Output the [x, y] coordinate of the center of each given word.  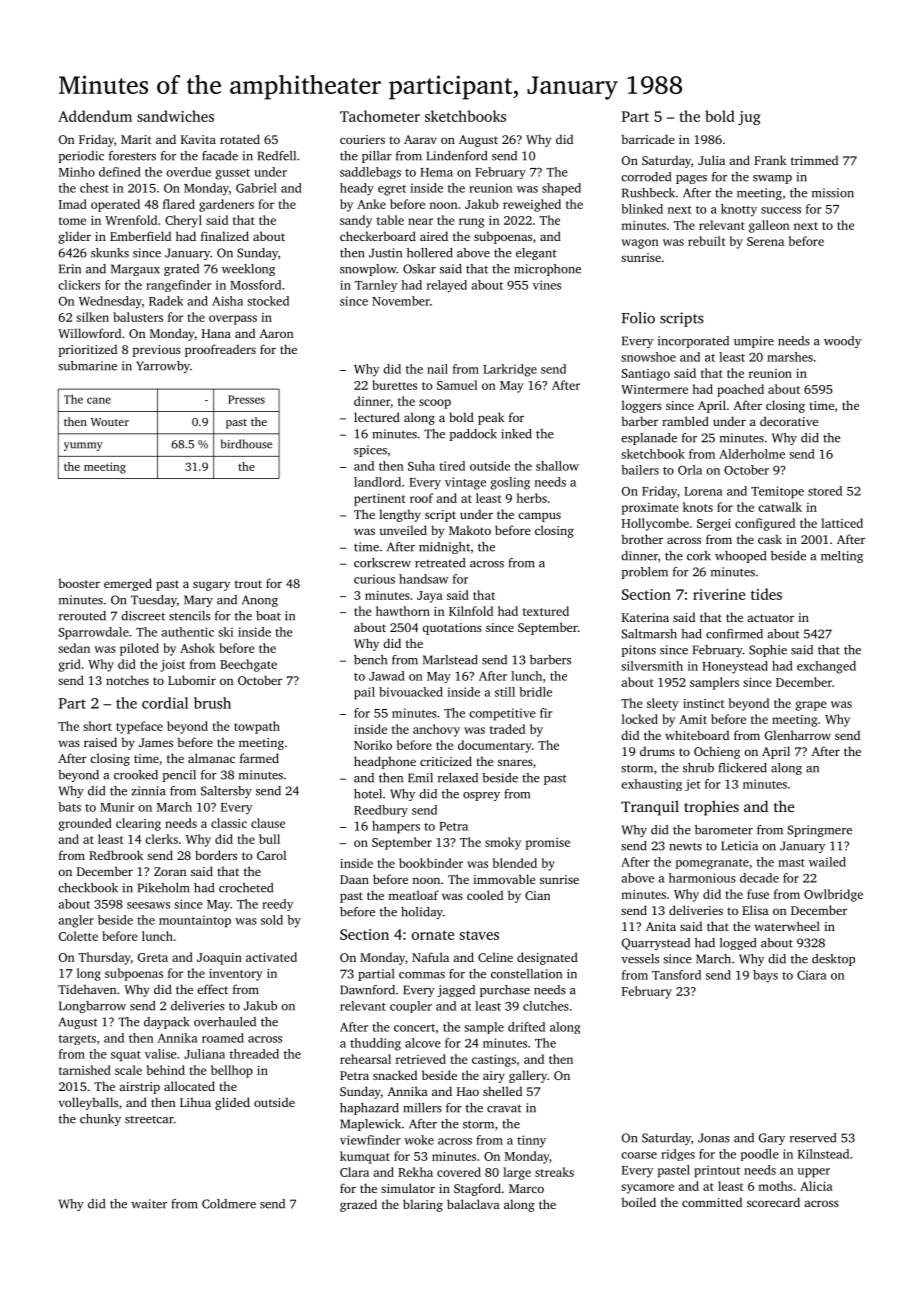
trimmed [814, 160]
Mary [198, 601]
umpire [754, 342]
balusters [138, 317]
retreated [440, 563]
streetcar [149, 1120]
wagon [640, 244]
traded [507, 729]
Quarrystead [656, 944]
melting [842, 557]
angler [76, 921]
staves [479, 935]
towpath [257, 727]
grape [811, 706]
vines [547, 285]
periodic [81, 157]
